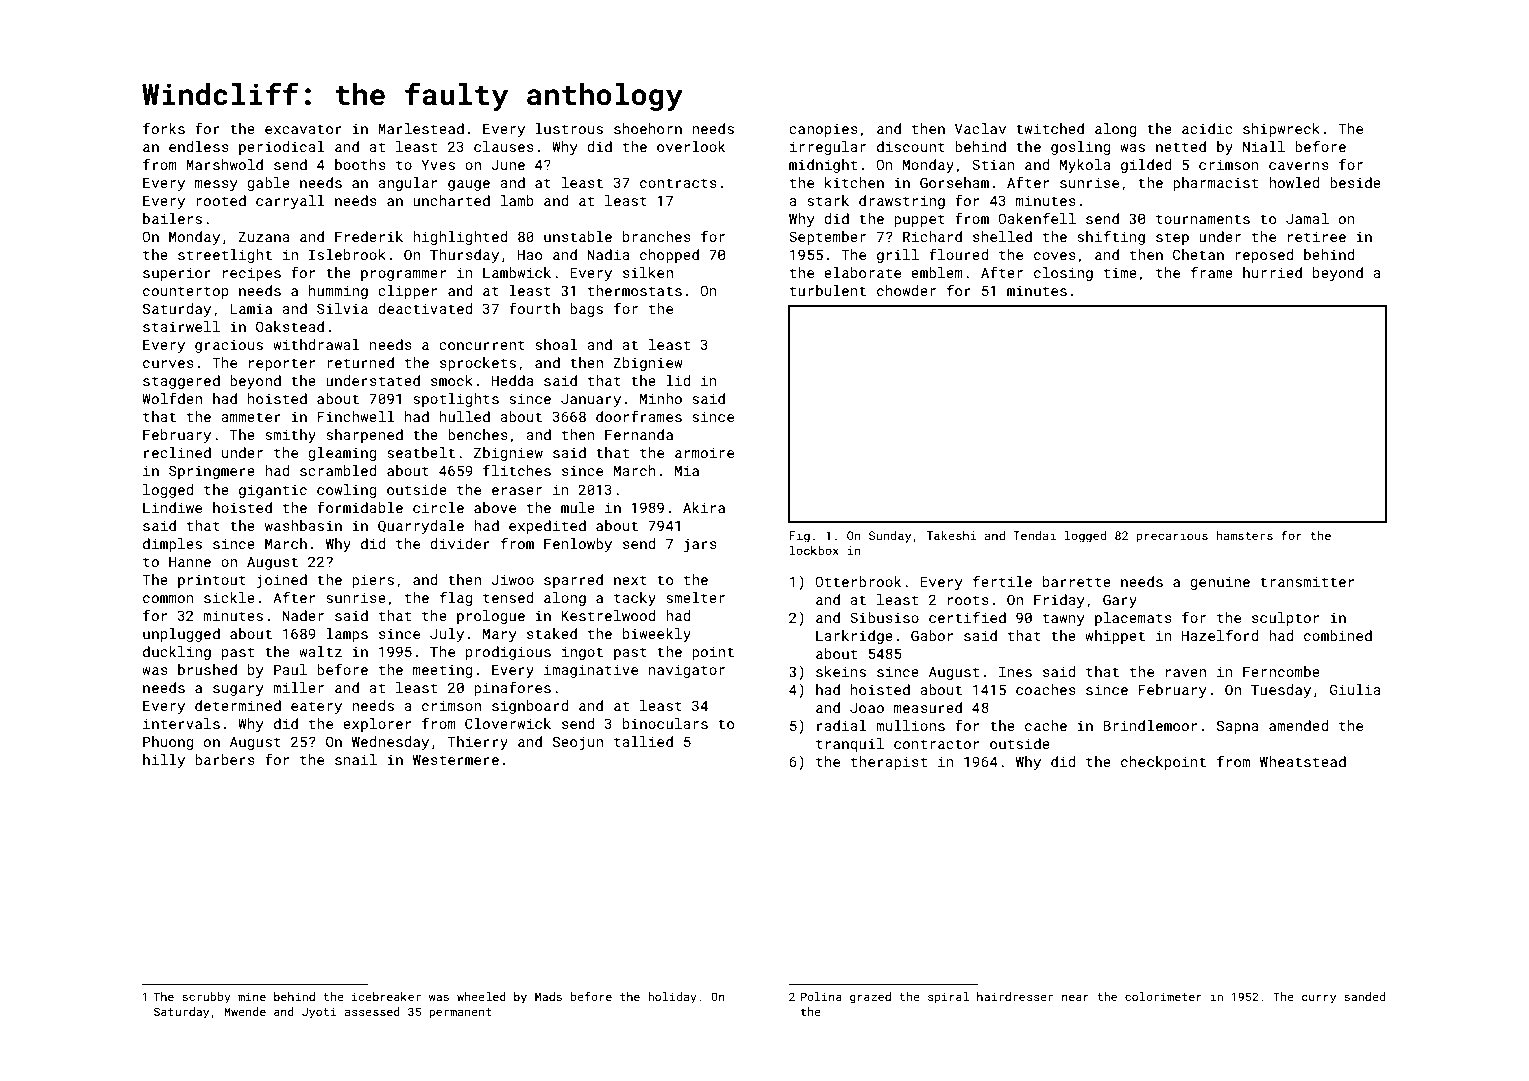 This screenshot has width=1529, height=1081. What do you see at coordinates (1077, 581) in the screenshot?
I see `barrette` at bounding box center [1077, 581].
